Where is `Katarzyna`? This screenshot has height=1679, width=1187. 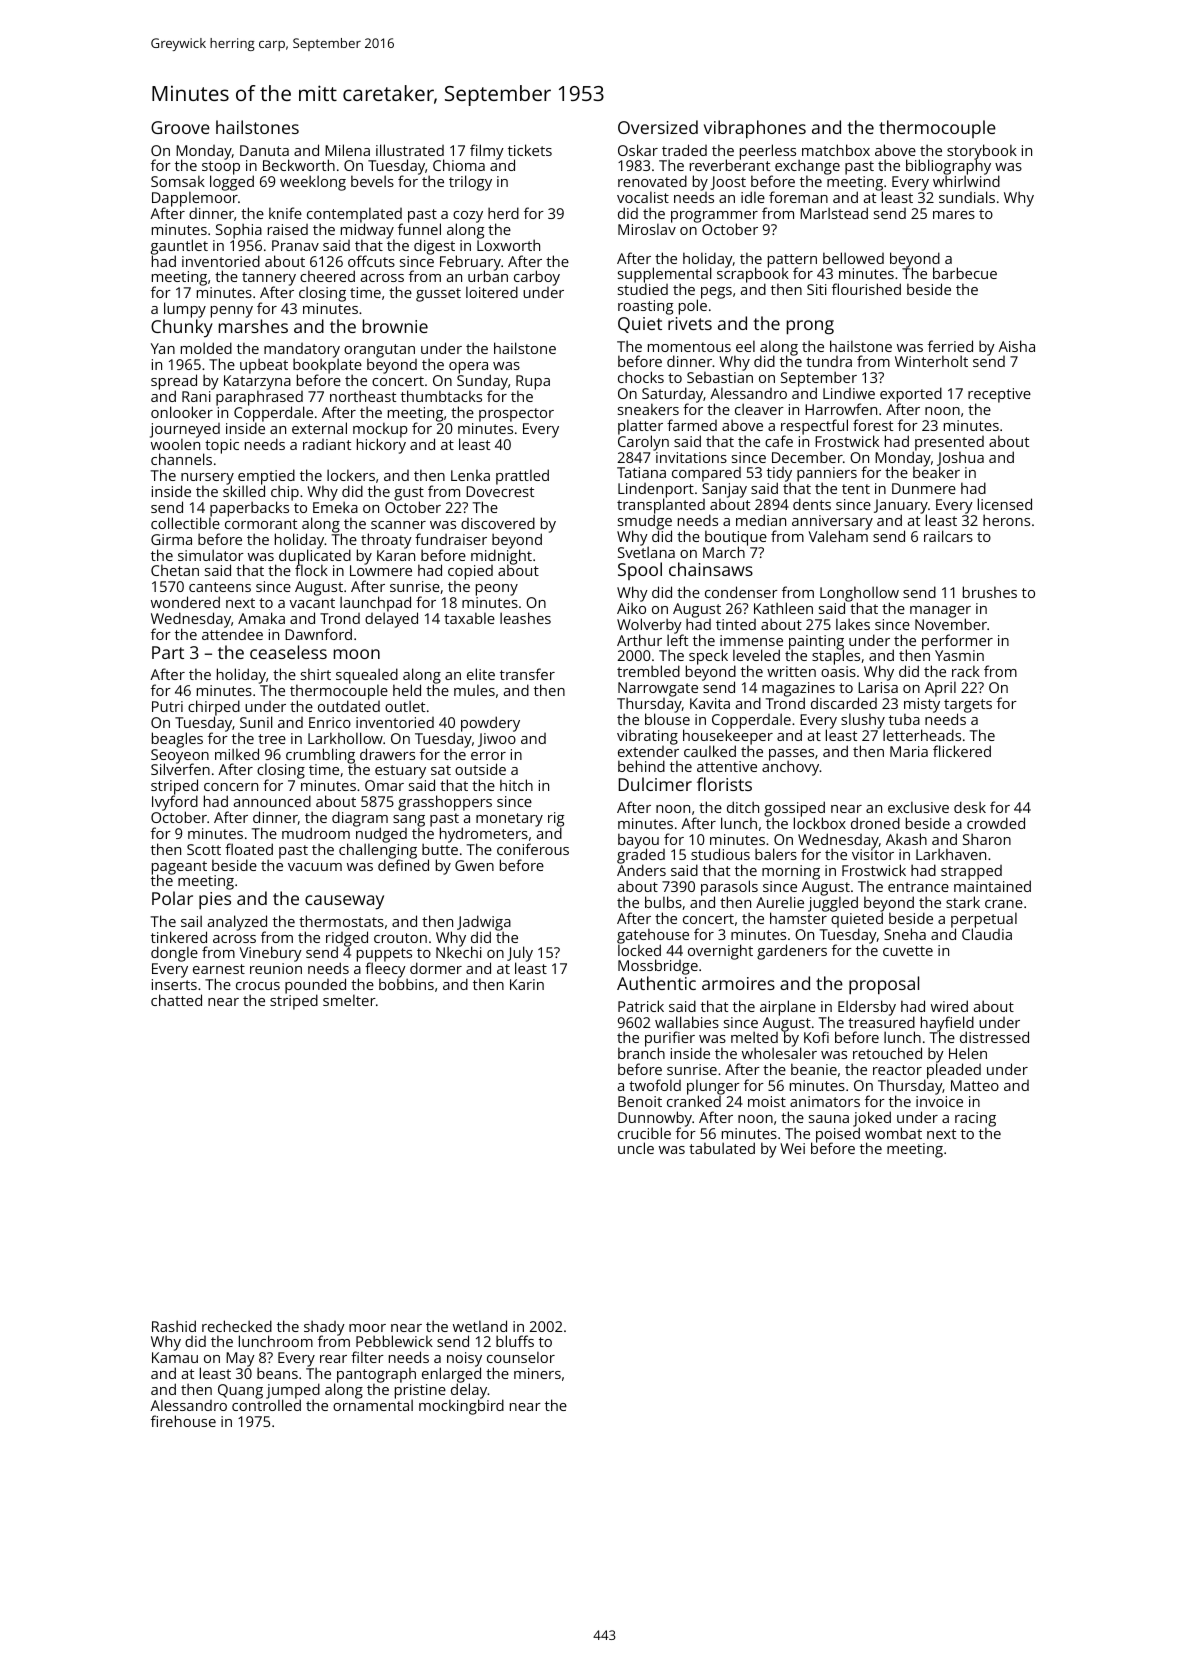 Katarzyna is located at coordinates (257, 383).
